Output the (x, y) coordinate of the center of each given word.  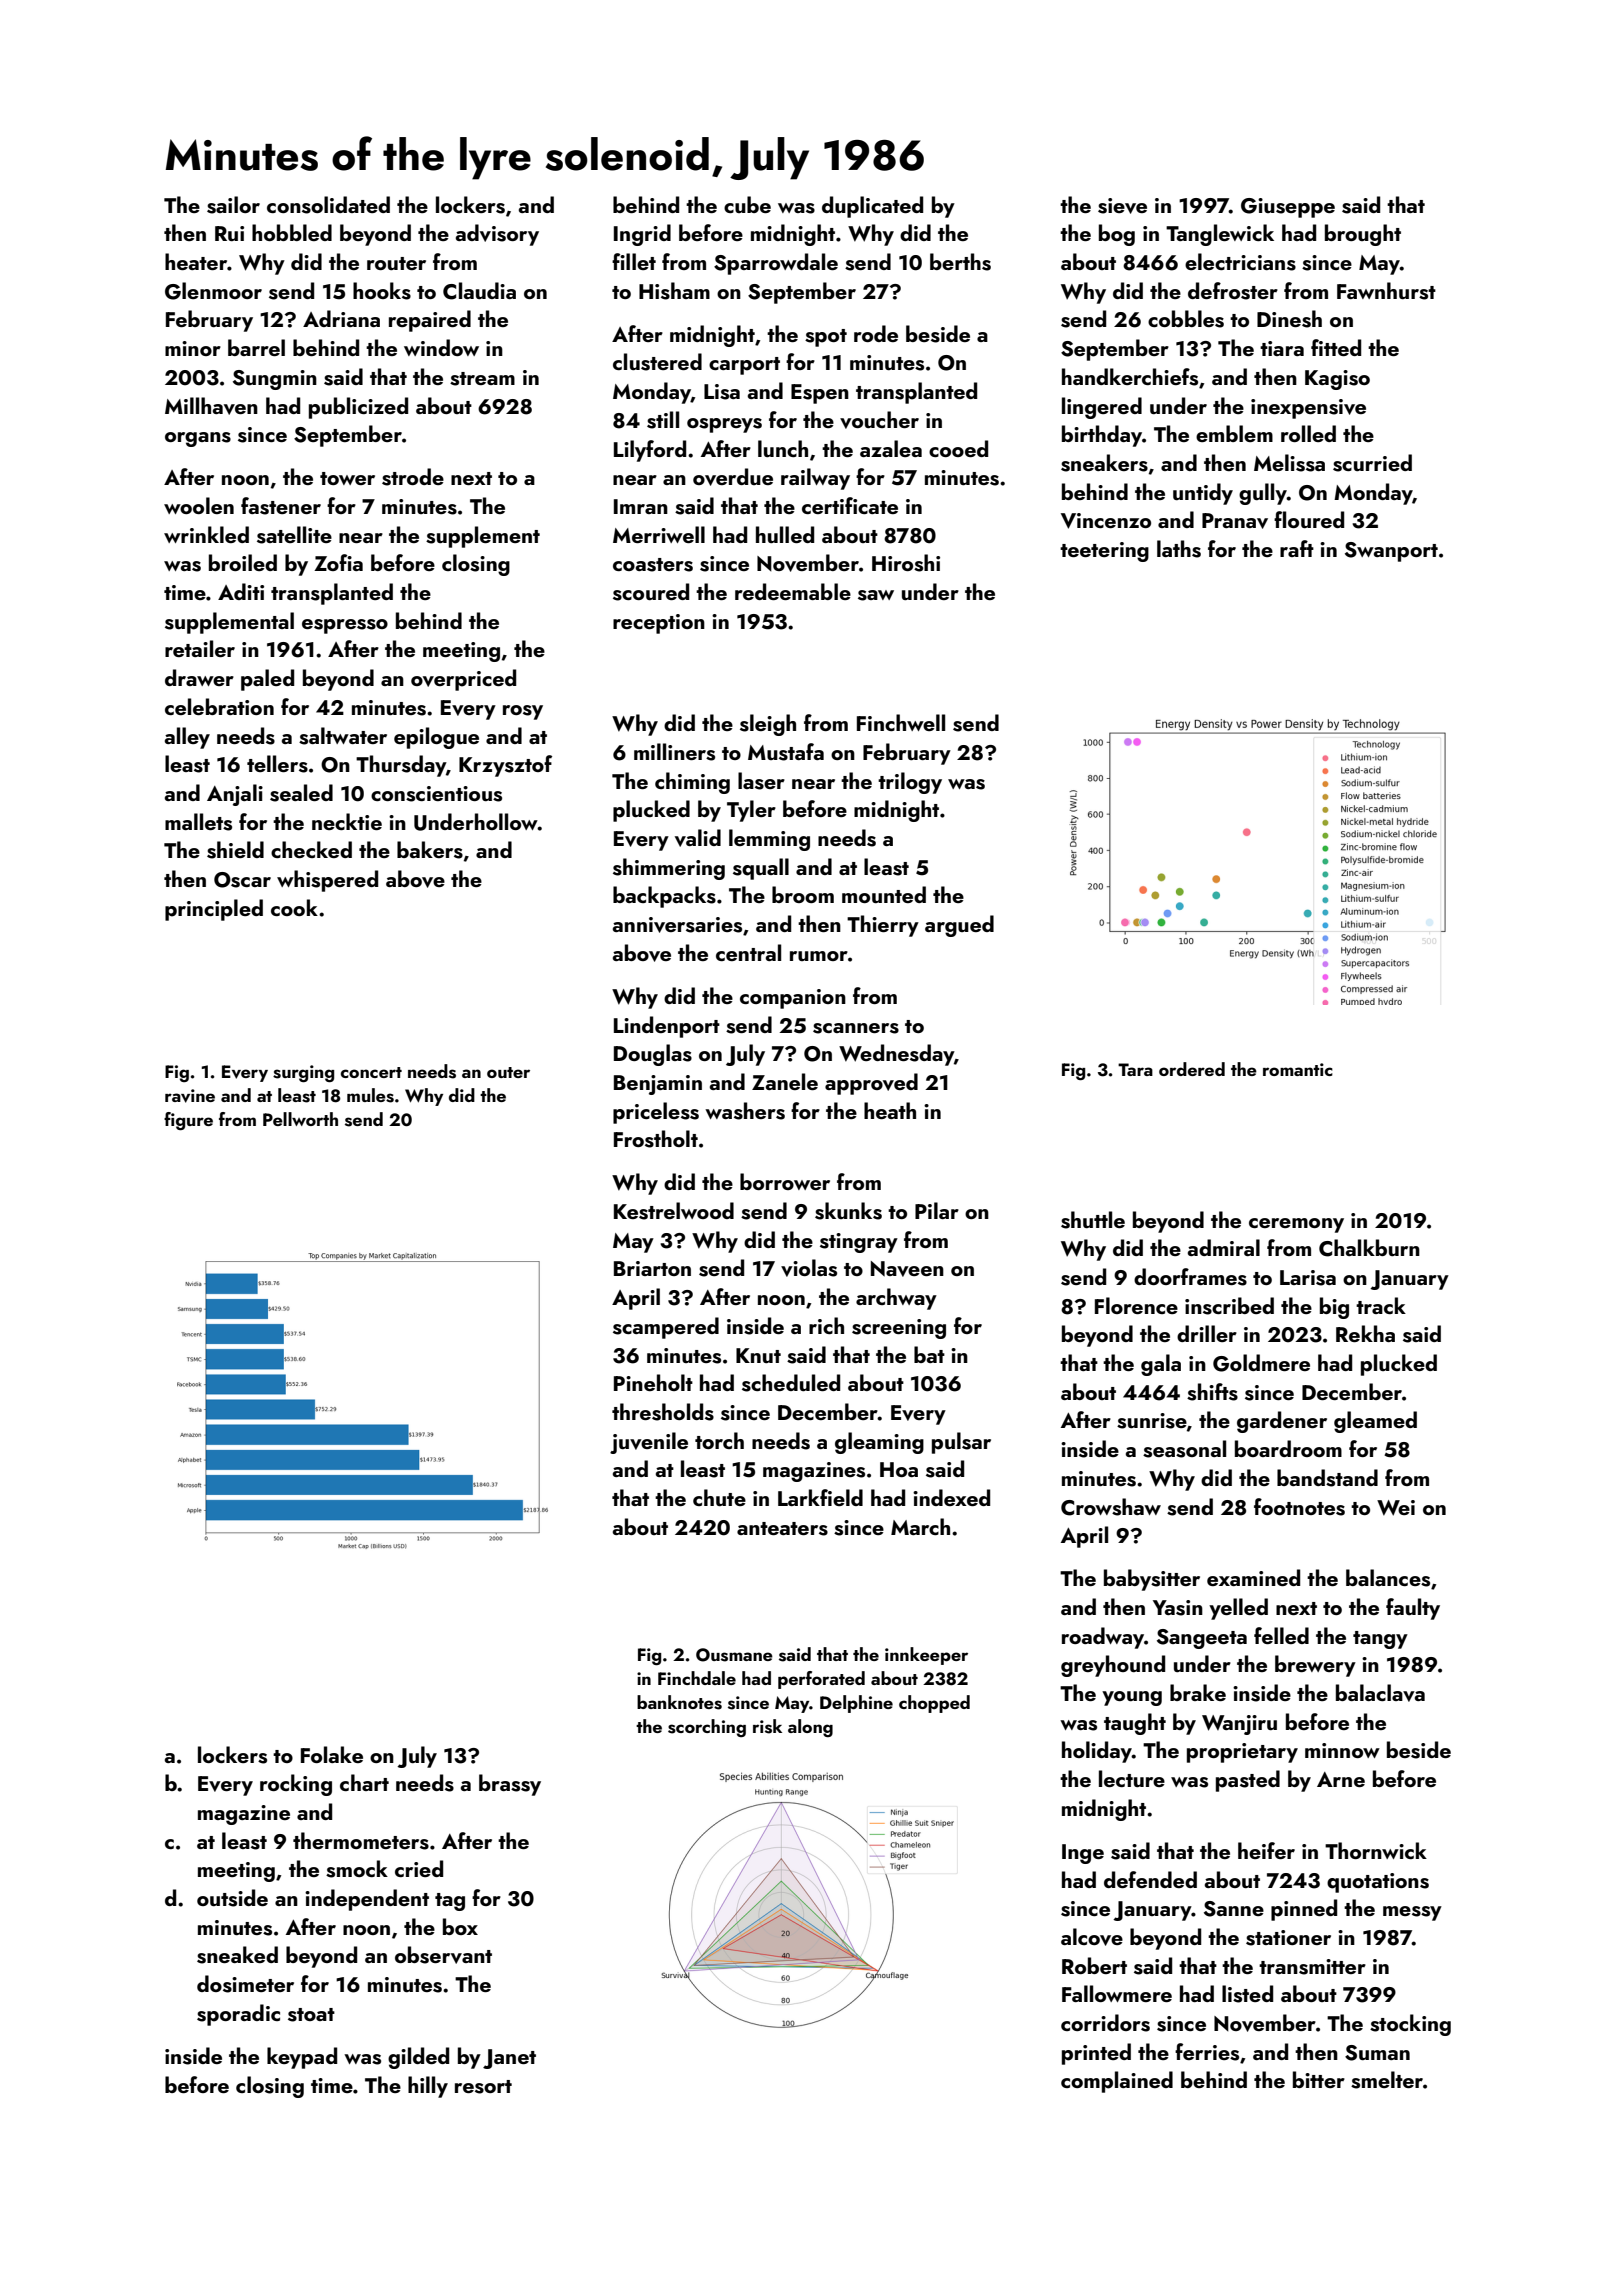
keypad (302, 2058)
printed (1096, 2054)
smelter (1387, 2080)
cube (747, 204)
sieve (1122, 206)
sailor (233, 205)
